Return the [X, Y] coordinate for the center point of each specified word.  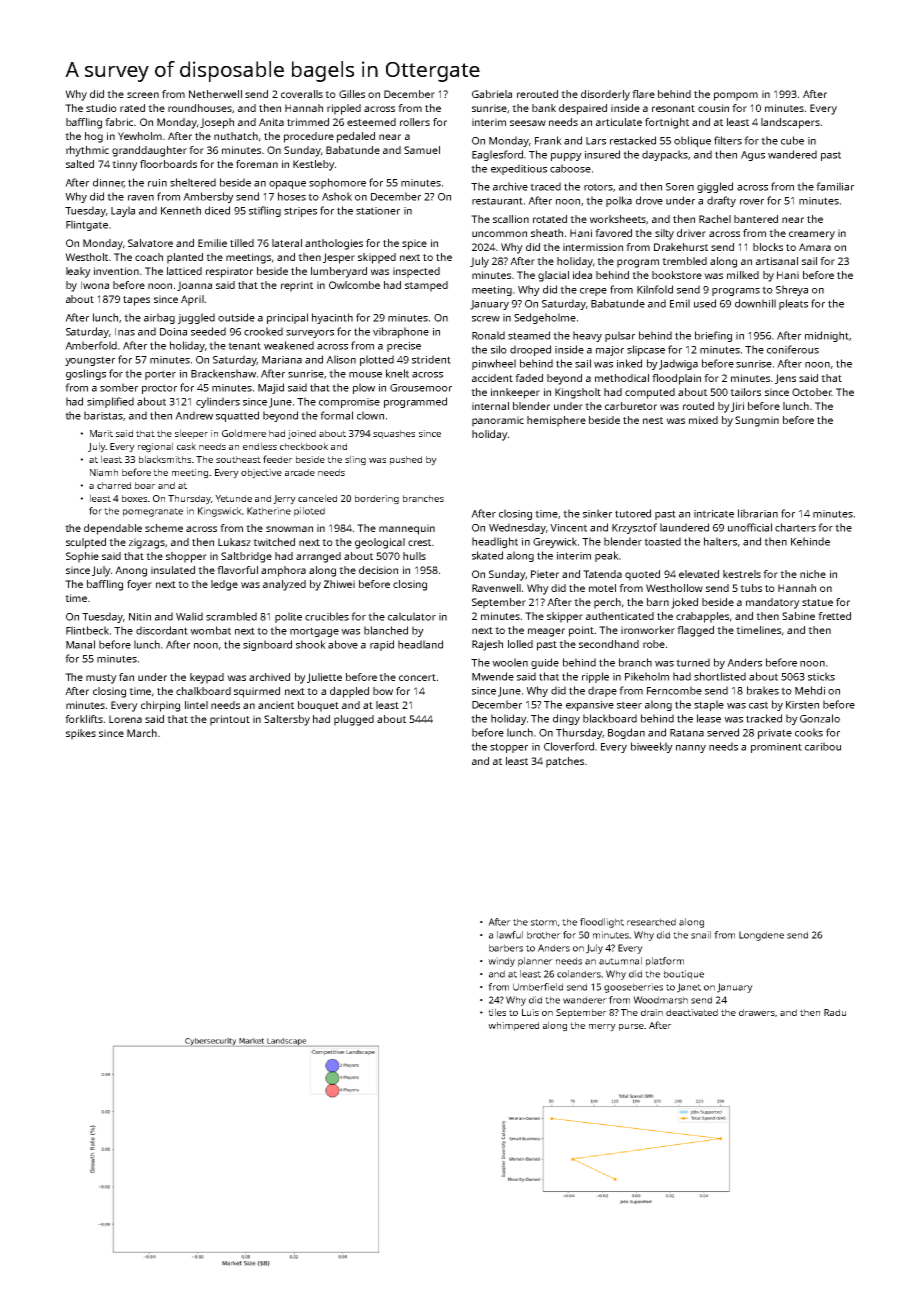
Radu [835, 1012]
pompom [736, 96]
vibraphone [401, 332]
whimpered [513, 1026]
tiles [497, 1012]
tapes [136, 301]
